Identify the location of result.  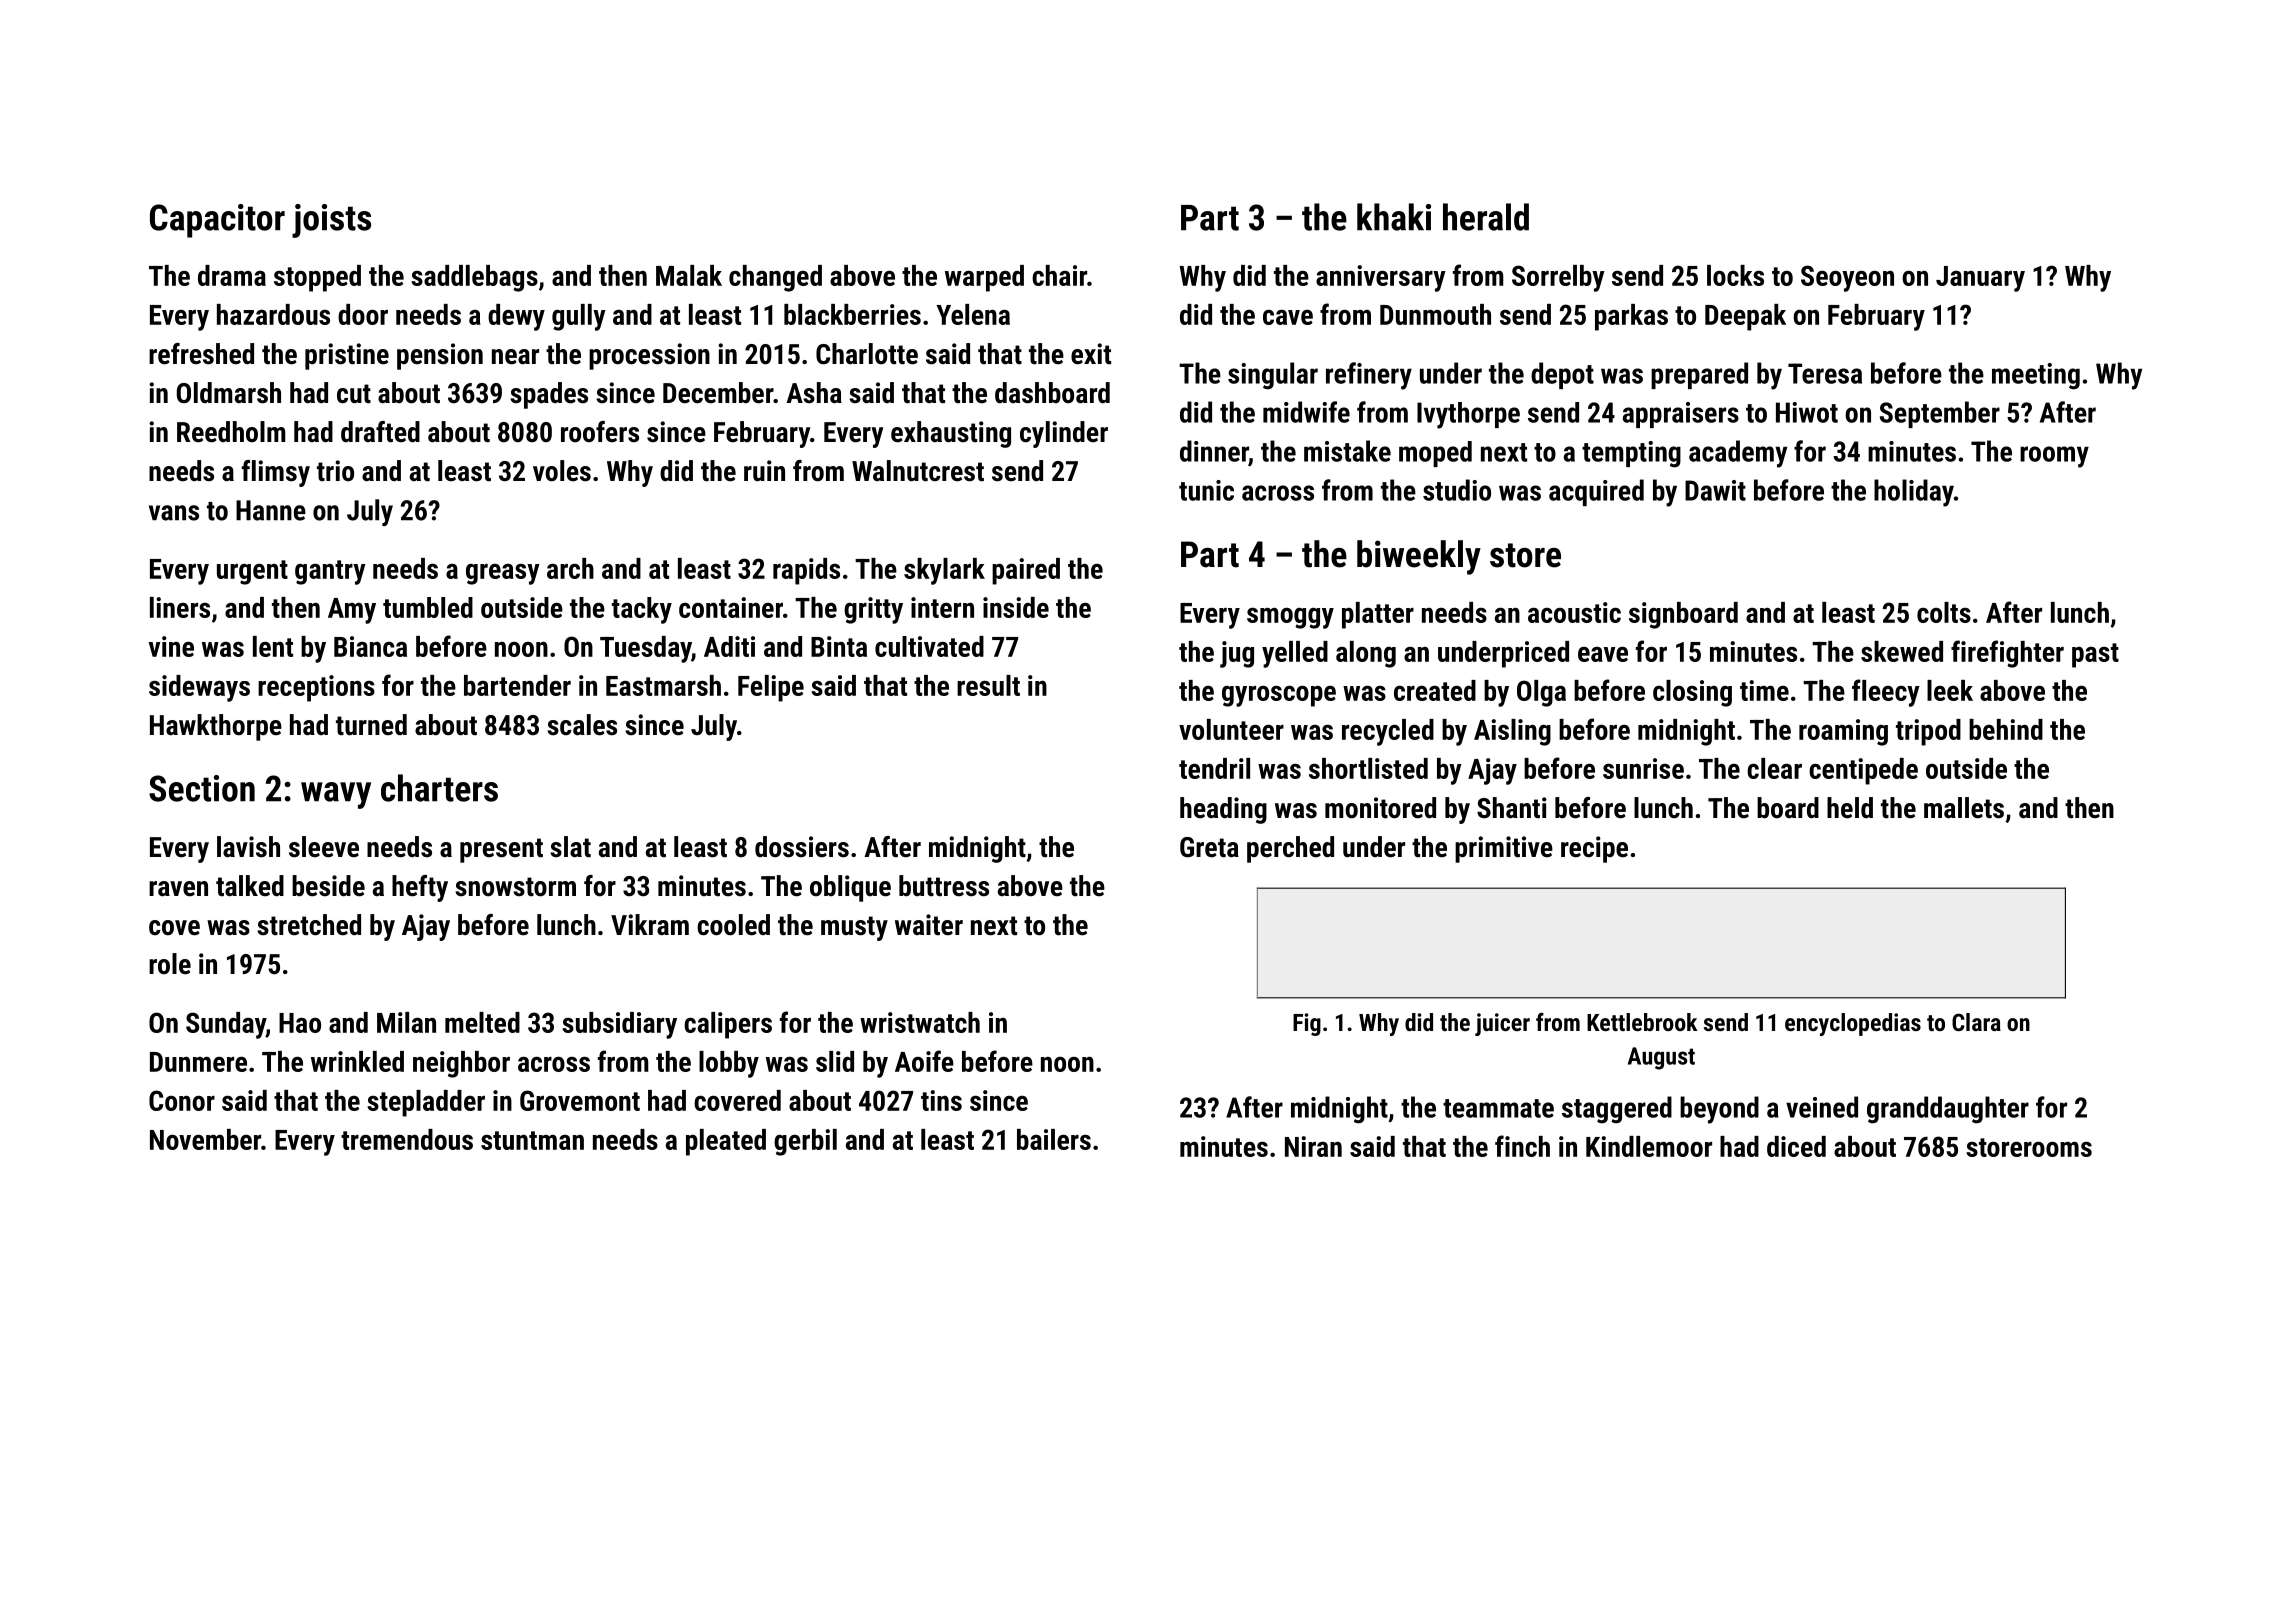
(988, 685).
